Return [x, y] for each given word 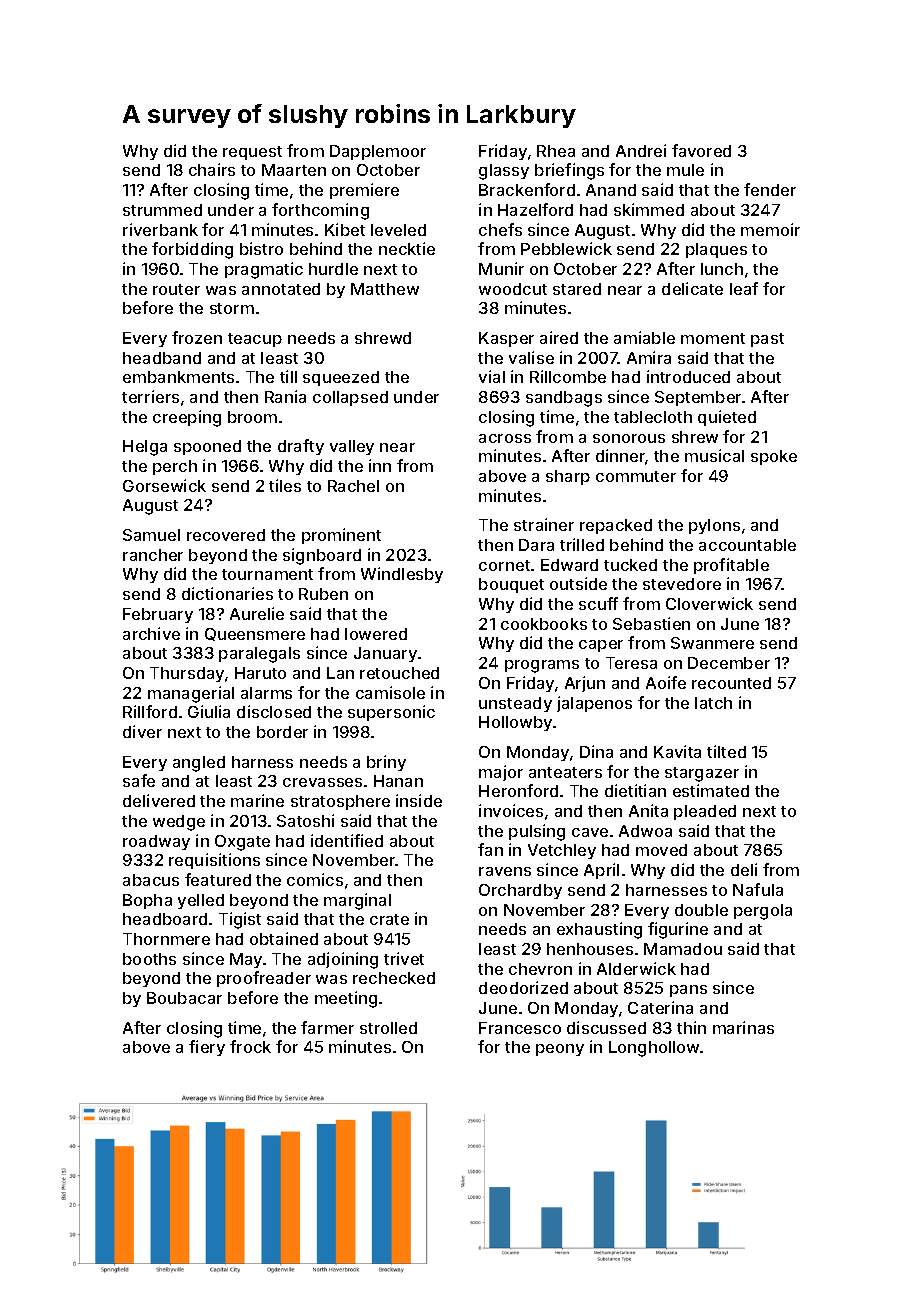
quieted [727, 418]
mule [685, 170]
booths [149, 959]
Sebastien [651, 623]
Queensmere [255, 634]
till [288, 376]
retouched [399, 673]
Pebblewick [566, 248]
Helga [145, 448]
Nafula [758, 889]
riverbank [160, 229]
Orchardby [520, 891]
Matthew [385, 289]
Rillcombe [568, 376]
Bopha [147, 901]
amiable [644, 337]
